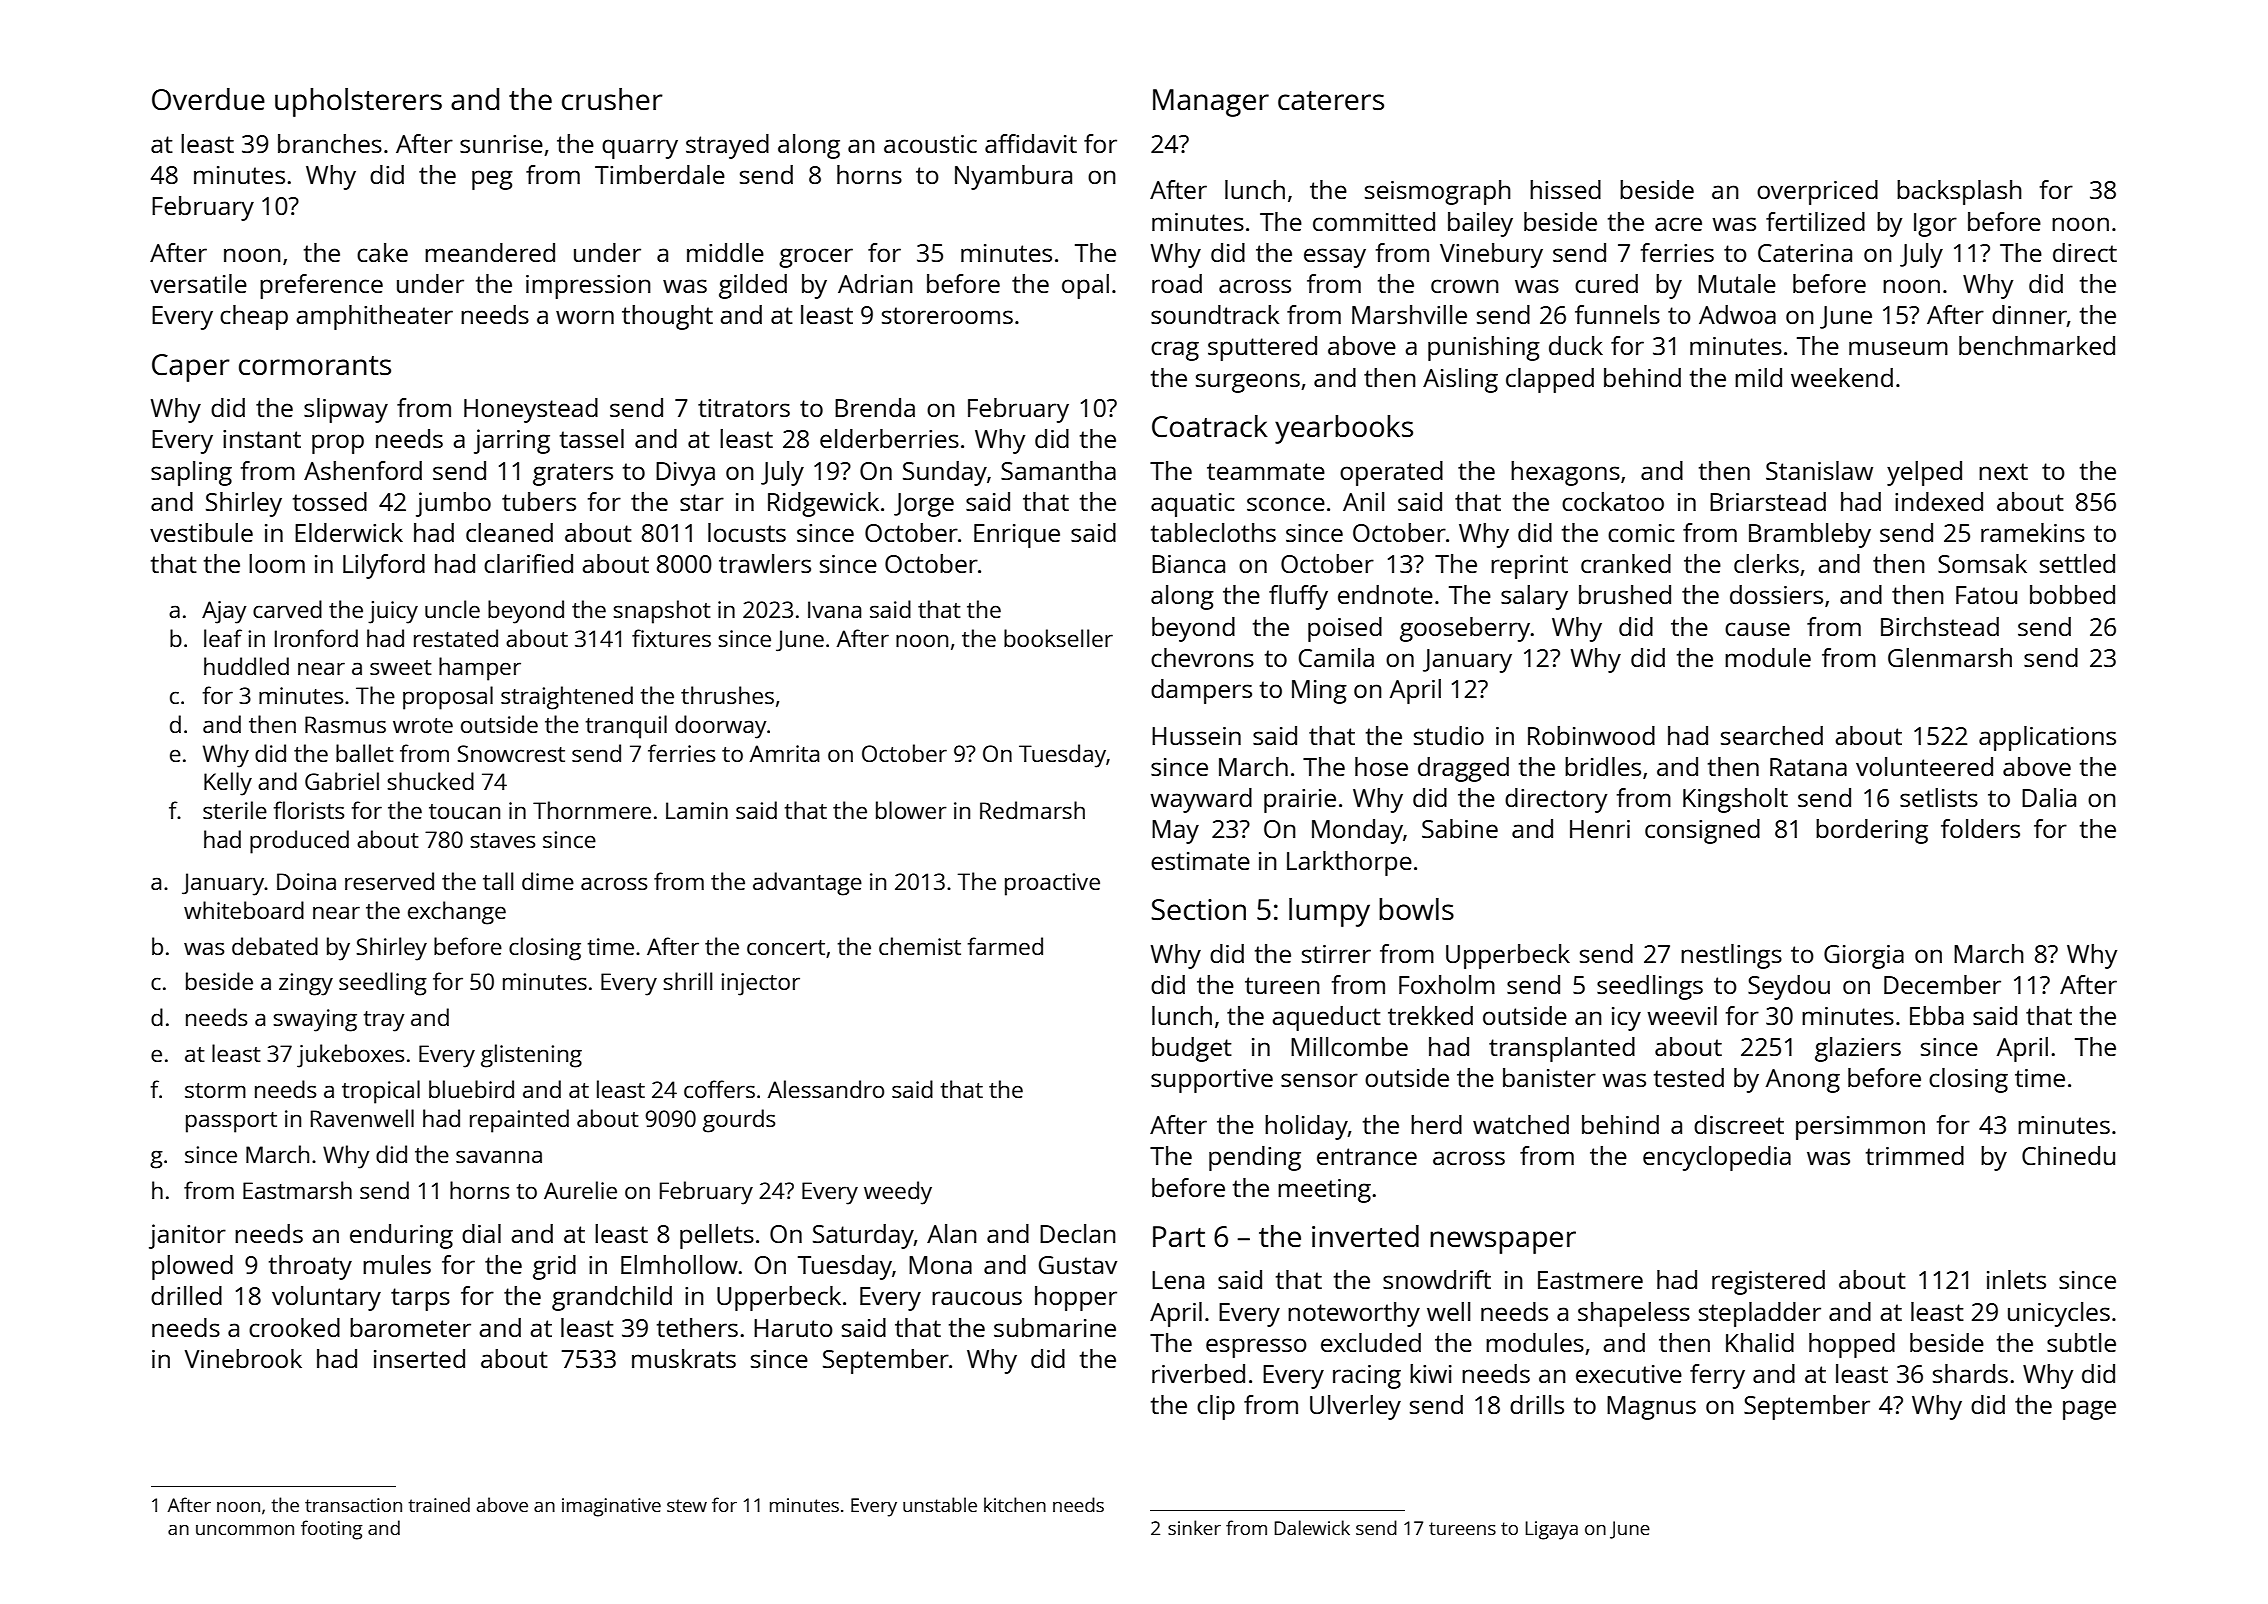 This screenshot has width=2268, height=1604. I want to click on dampers, so click(1201, 691).
